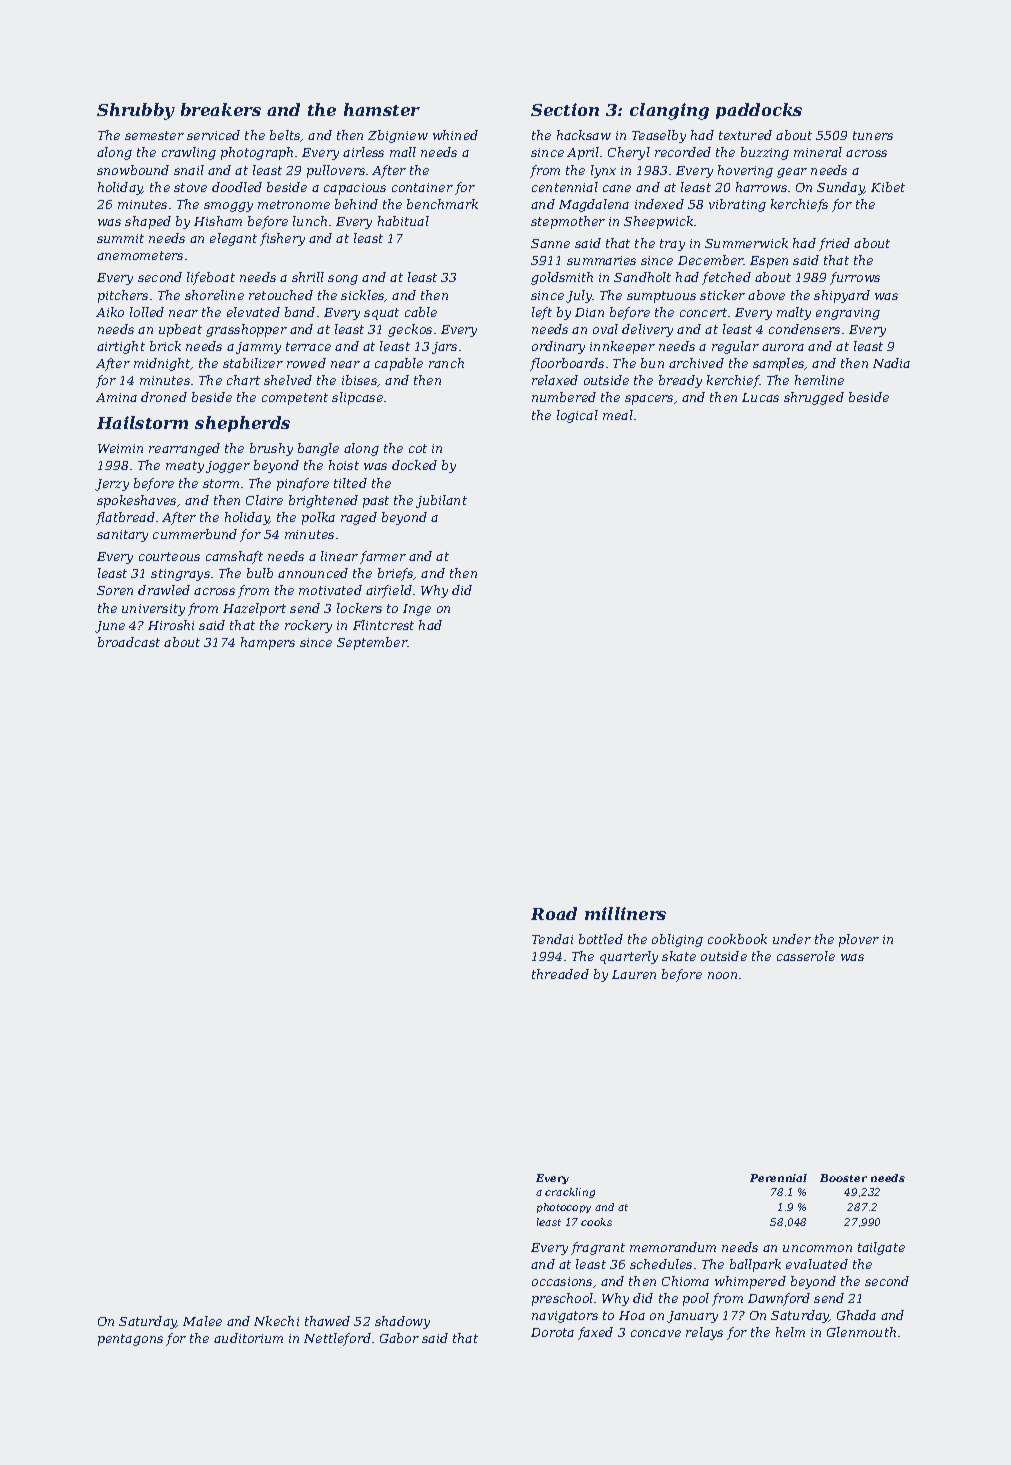 This document has height=1465, width=1011. What do you see at coordinates (446, 363) in the document?
I see `ranch` at bounding box center [446, 363].
